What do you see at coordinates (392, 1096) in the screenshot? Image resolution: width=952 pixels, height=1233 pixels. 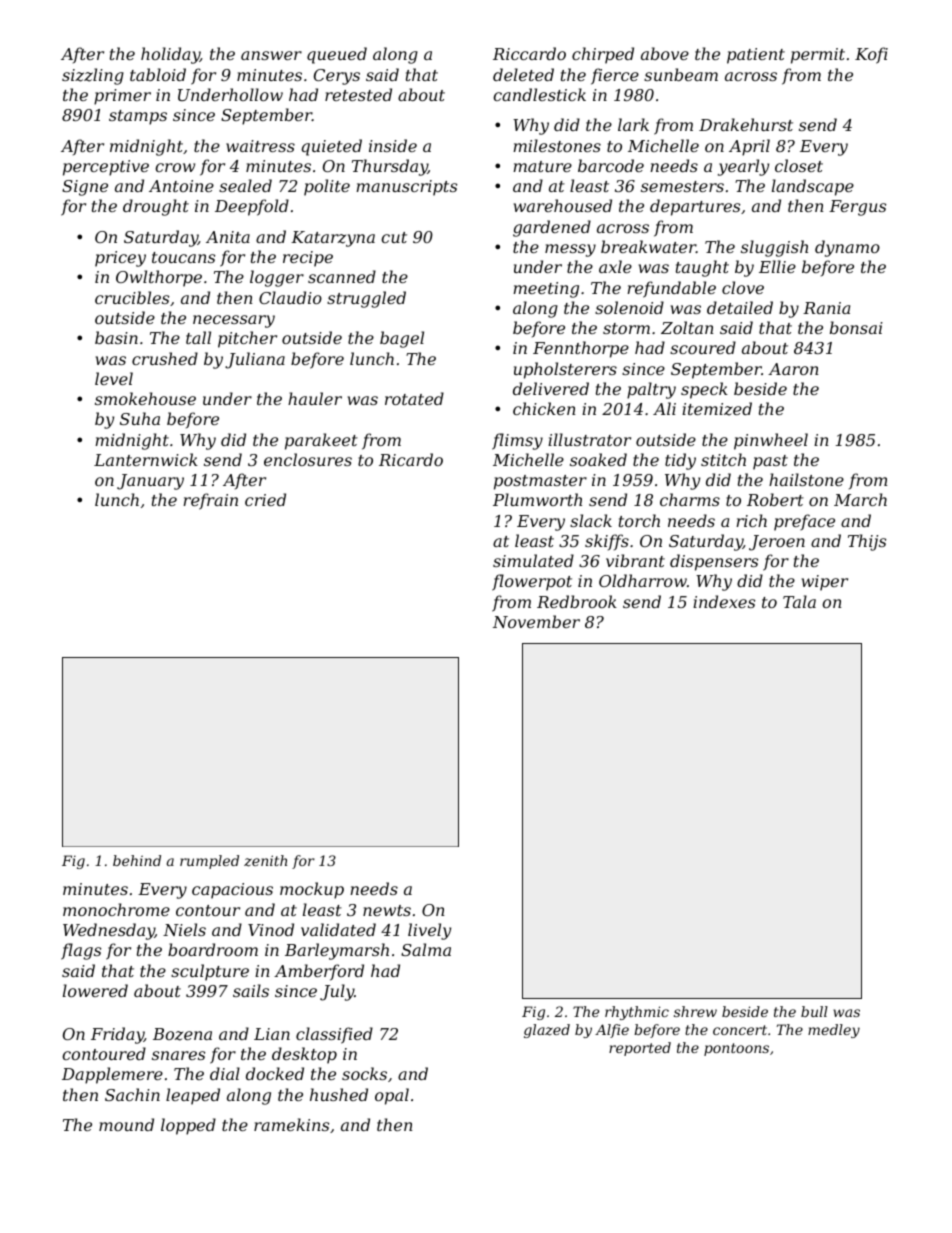 I see `opal` at bounding box center [392, 1096].
